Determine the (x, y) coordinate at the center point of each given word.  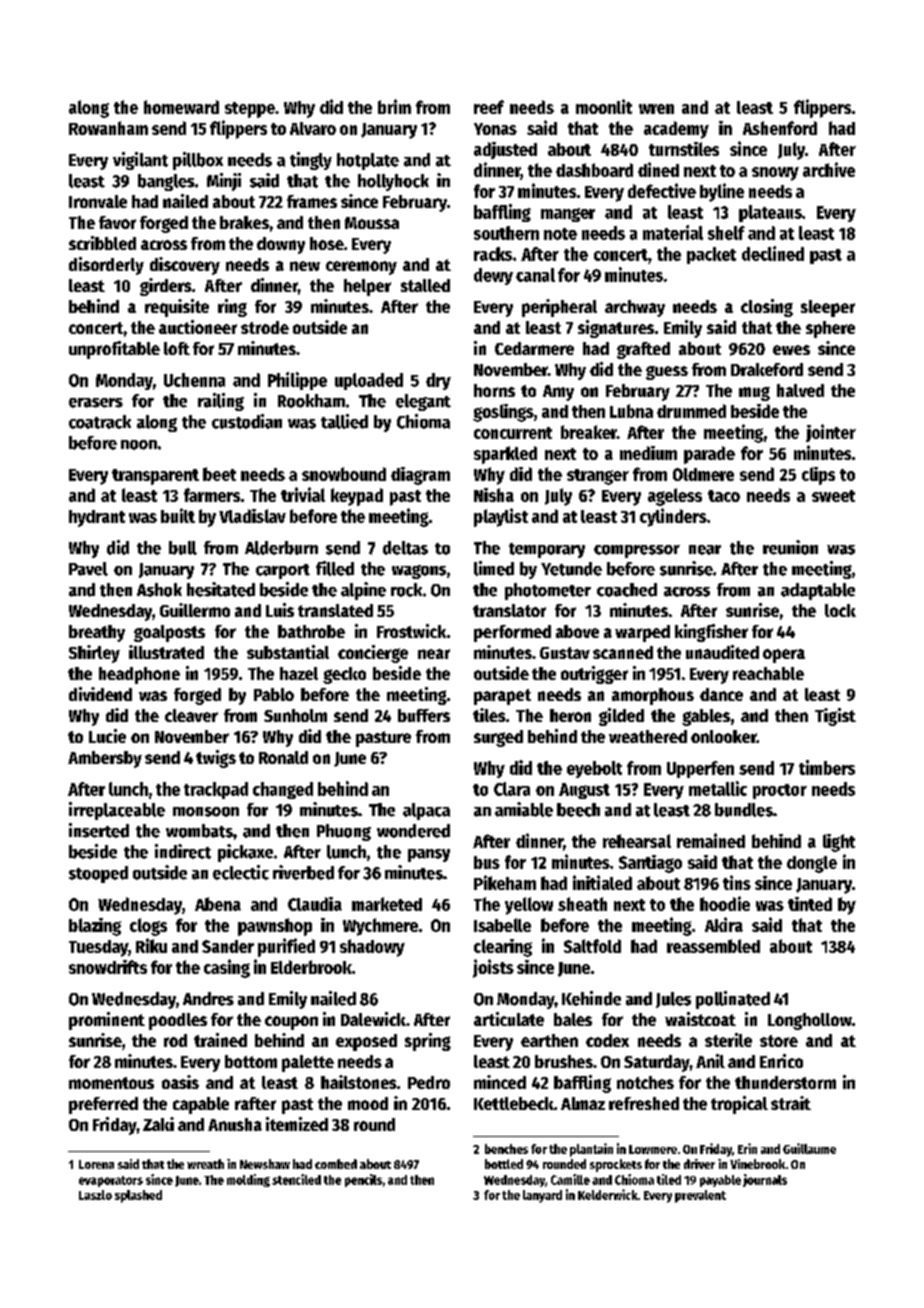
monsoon (206, 812)
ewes (791, 350)
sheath (582, 904)
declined (773, 253)
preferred (103, 1105)
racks (493, 254)
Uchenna (194, 380)
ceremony (361, 268)
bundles (744, 810)
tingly (311, 161)
